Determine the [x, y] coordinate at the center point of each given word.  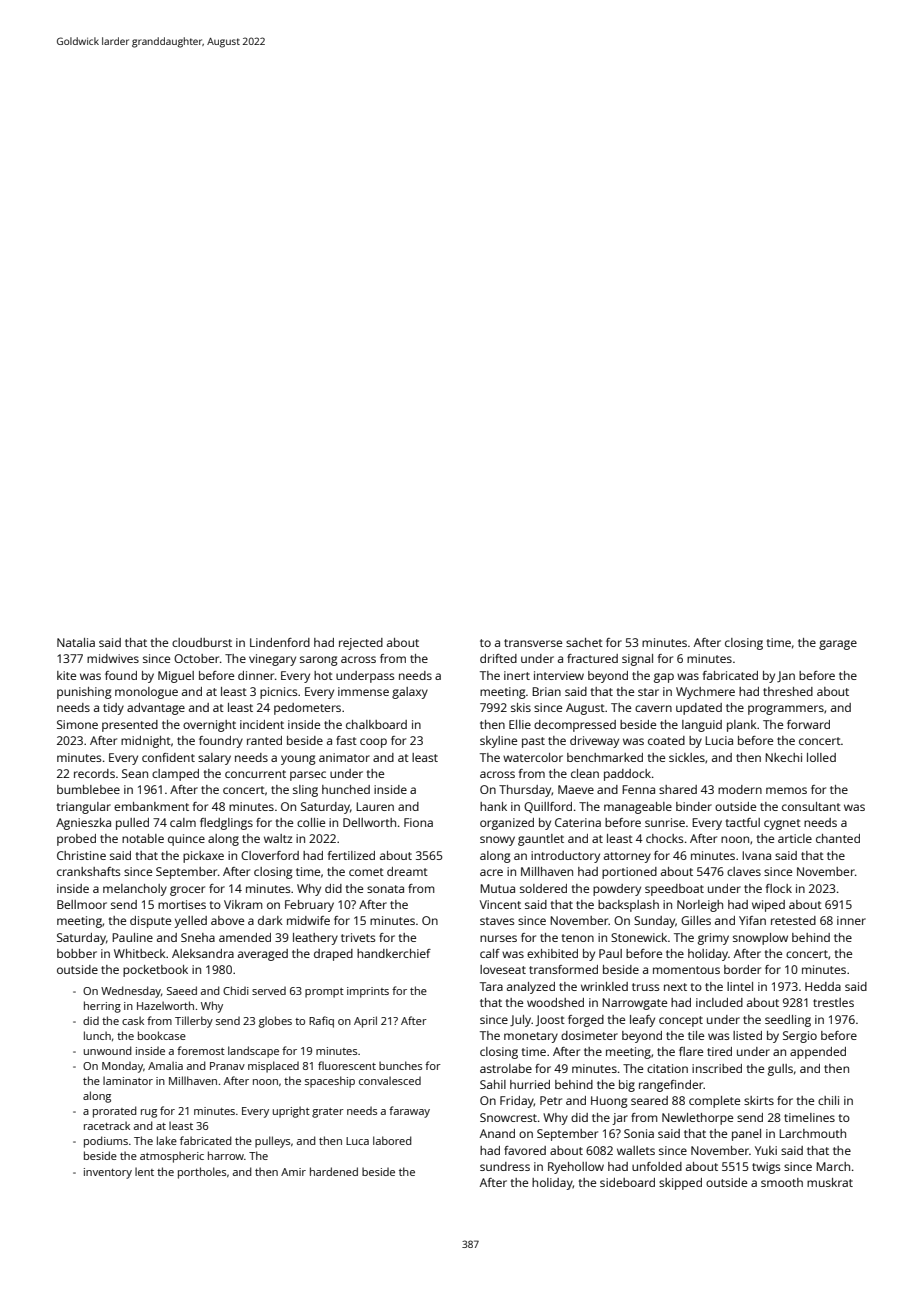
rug [149, 1113]
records [94, 773]
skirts [759, 1100]
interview [559, 675]
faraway [409, 1112]
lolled [821, 757]
